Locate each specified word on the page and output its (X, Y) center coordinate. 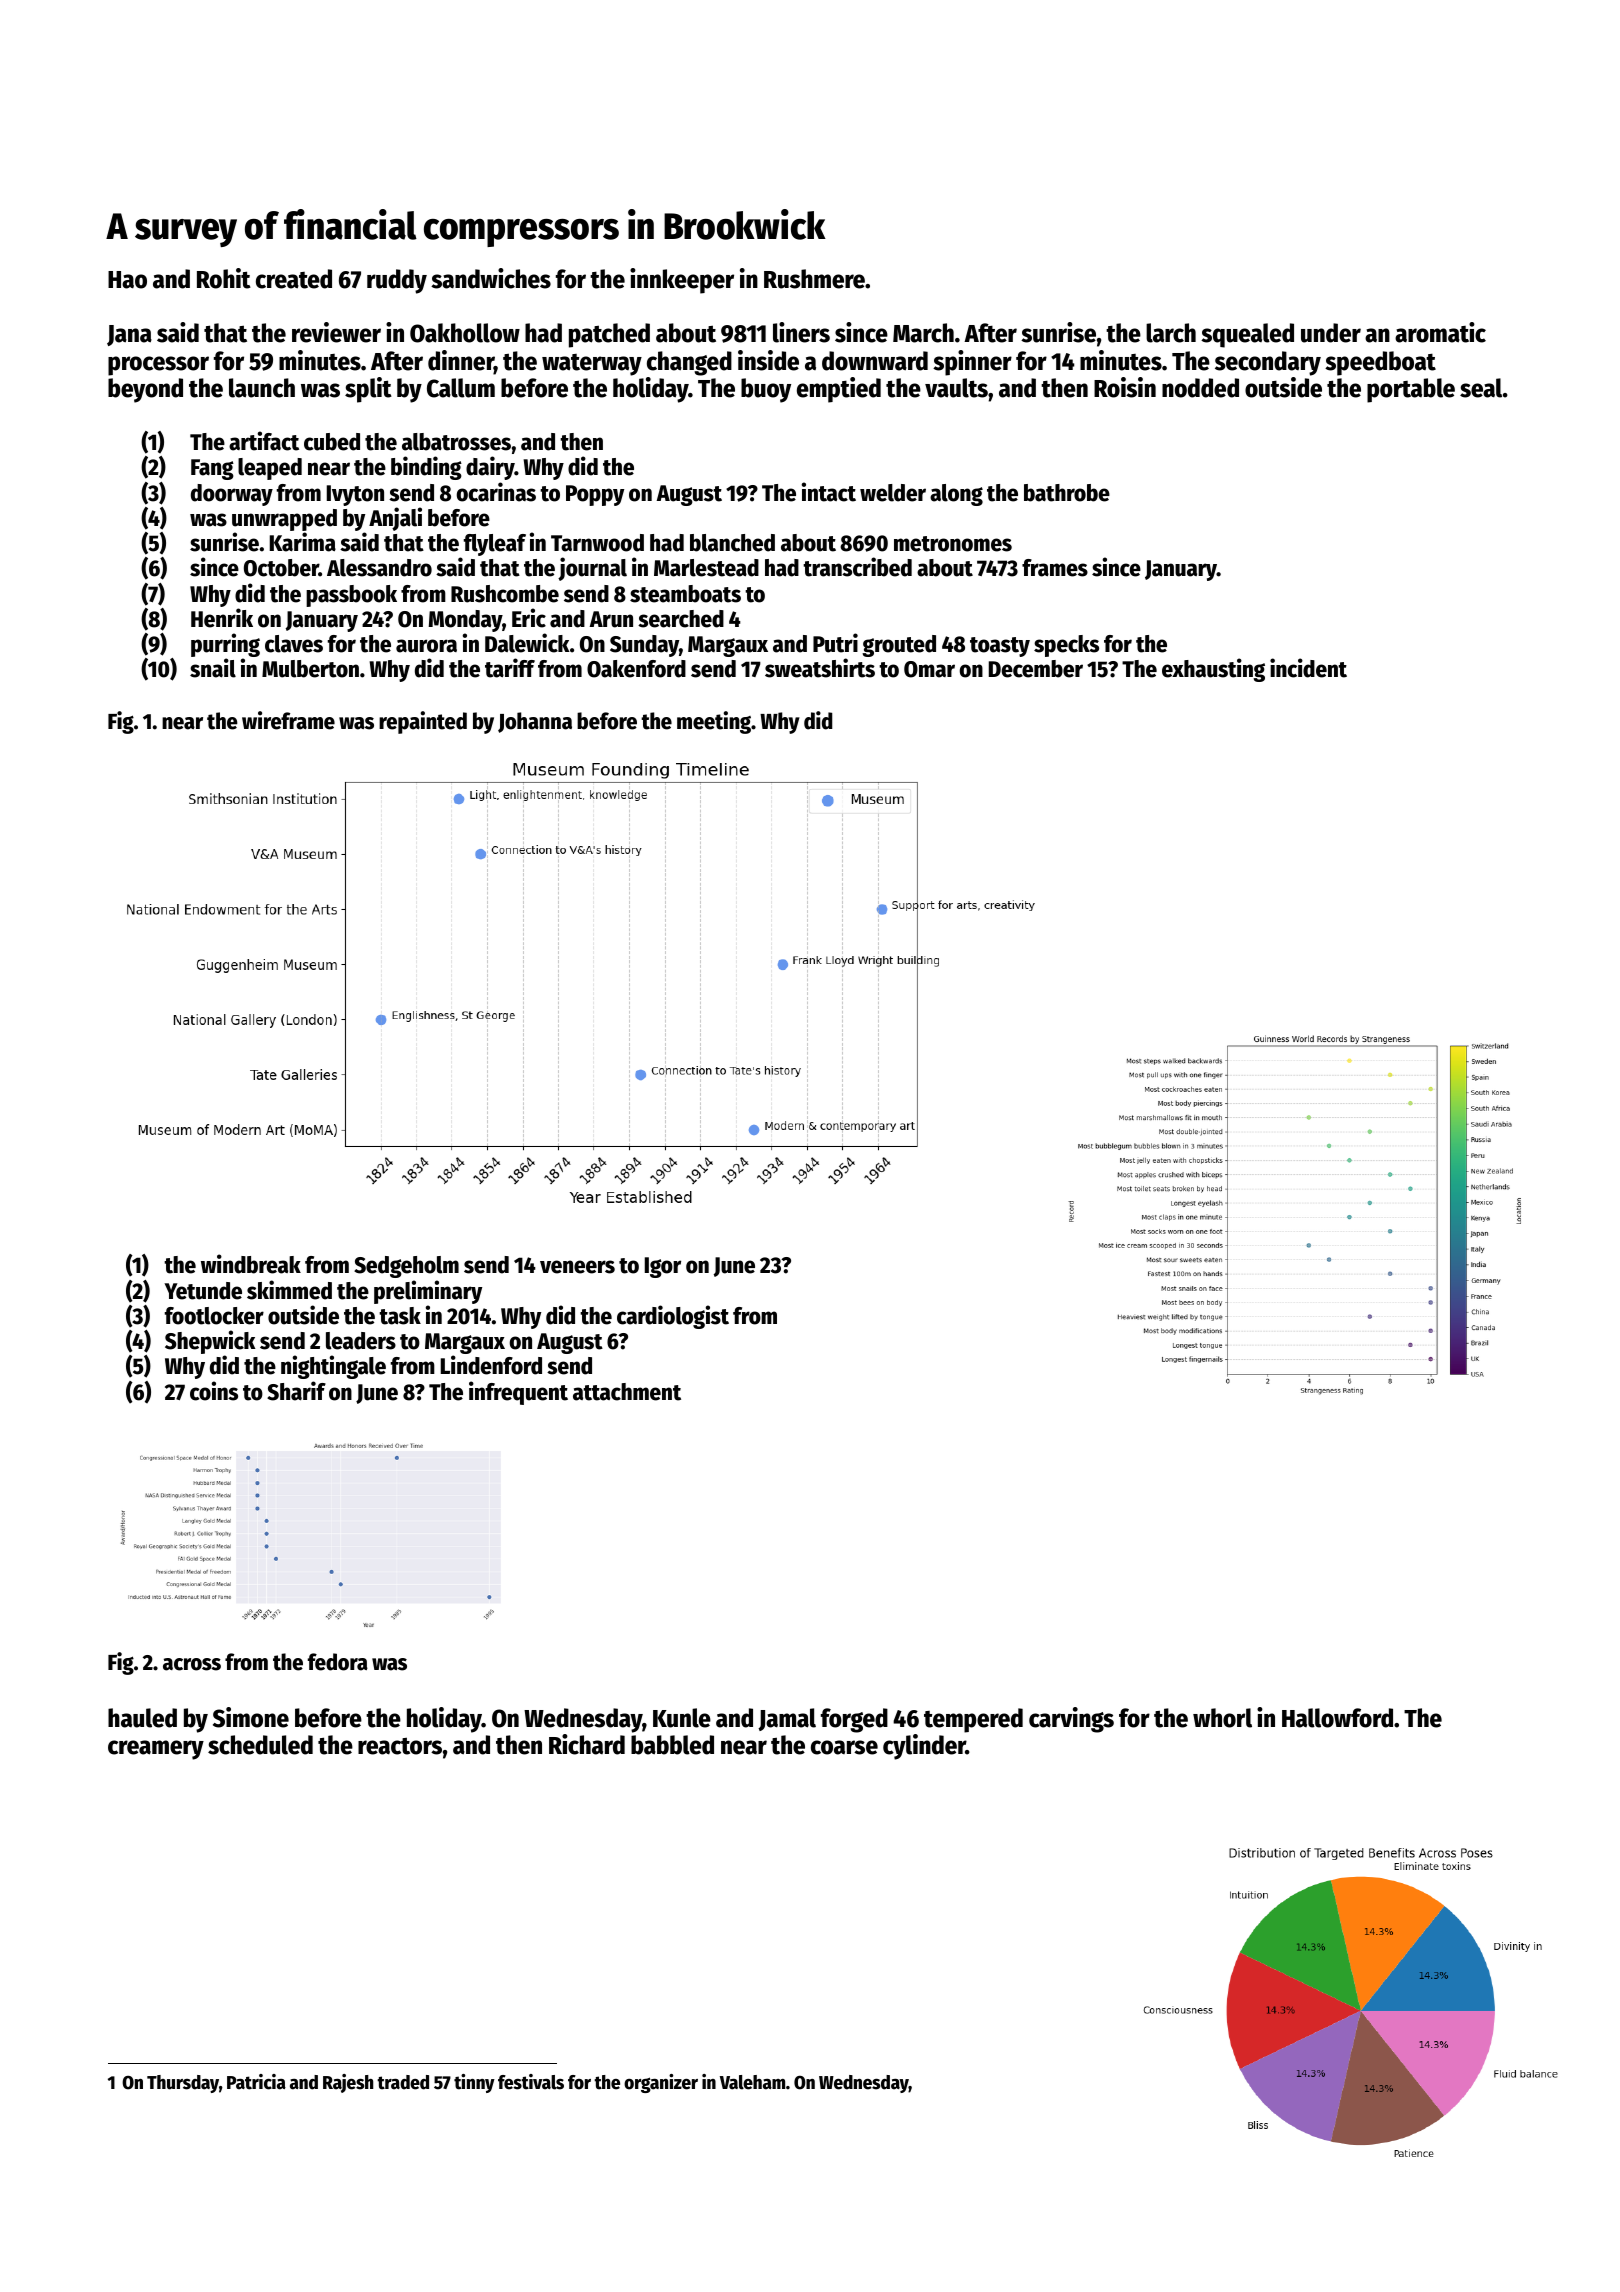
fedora (338, 1662)
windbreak (251, 1264)
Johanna (535, 722)
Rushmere (814, 279)
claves (294, 644)
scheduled (260, 1745)
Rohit (224, 278)
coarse (844, 1747)
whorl (1222, 1718)
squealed (1247, 335)
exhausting (1213, 670)
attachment (627, 1392)
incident (1308, 668)
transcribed (857, 567)
